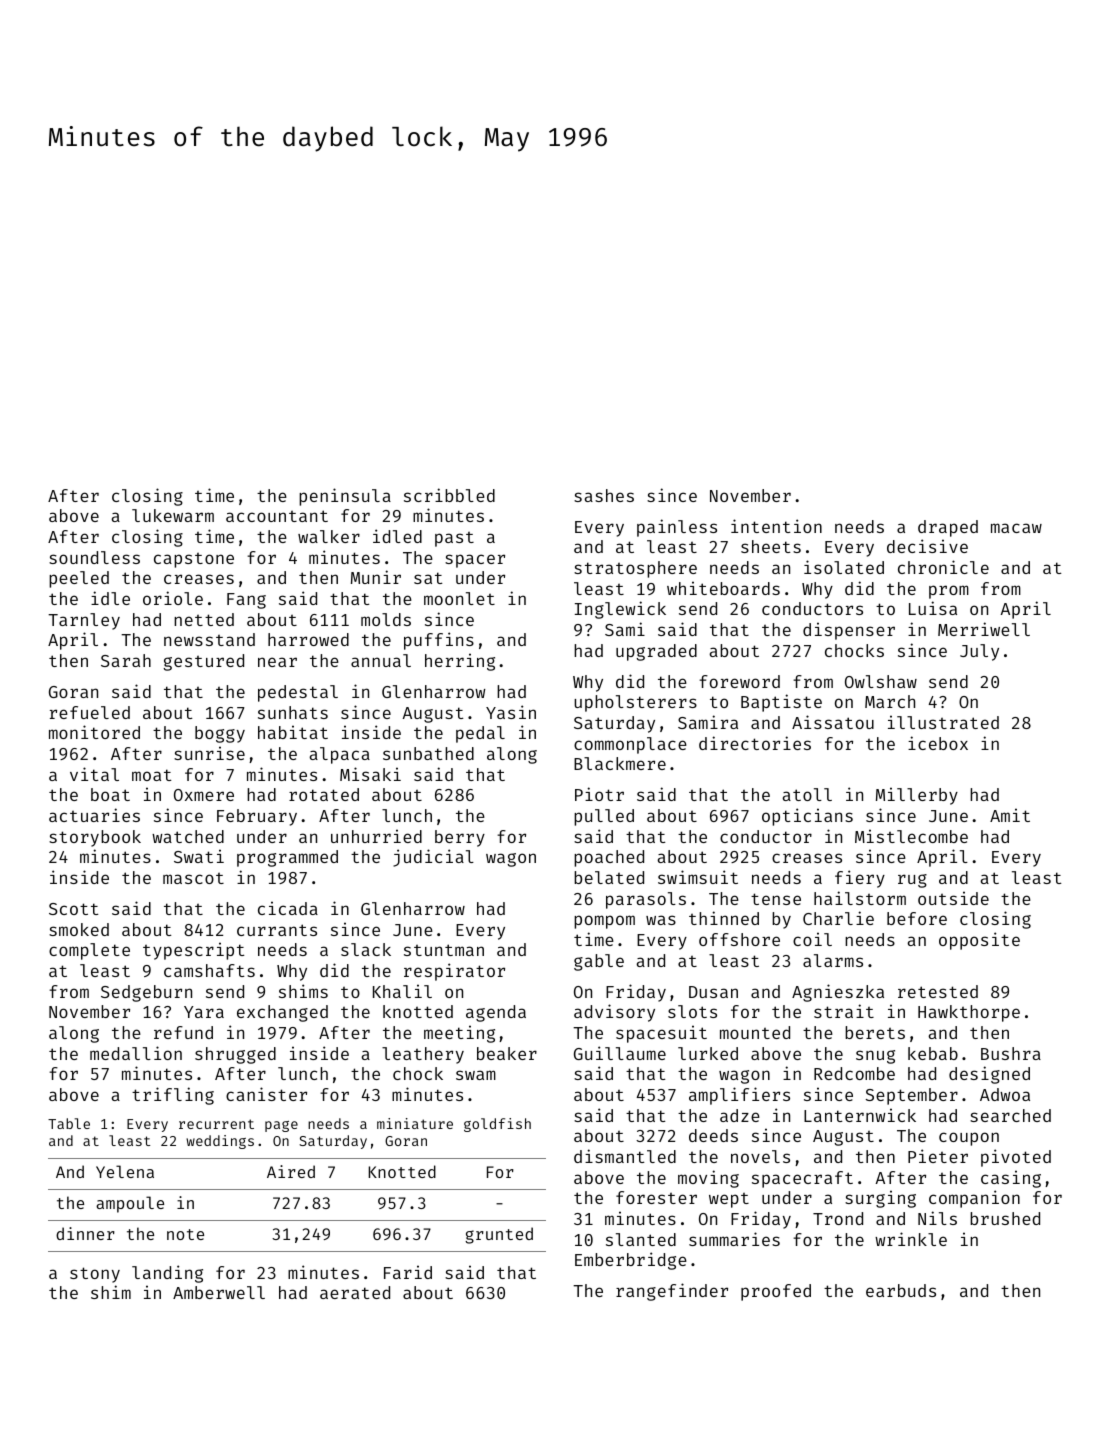 The height and width of the screenshot is (1448, 1119). What do you see at coordinates (94, 557) in the screenshot?
I see `soundless` at bounding box center [94, 557].
